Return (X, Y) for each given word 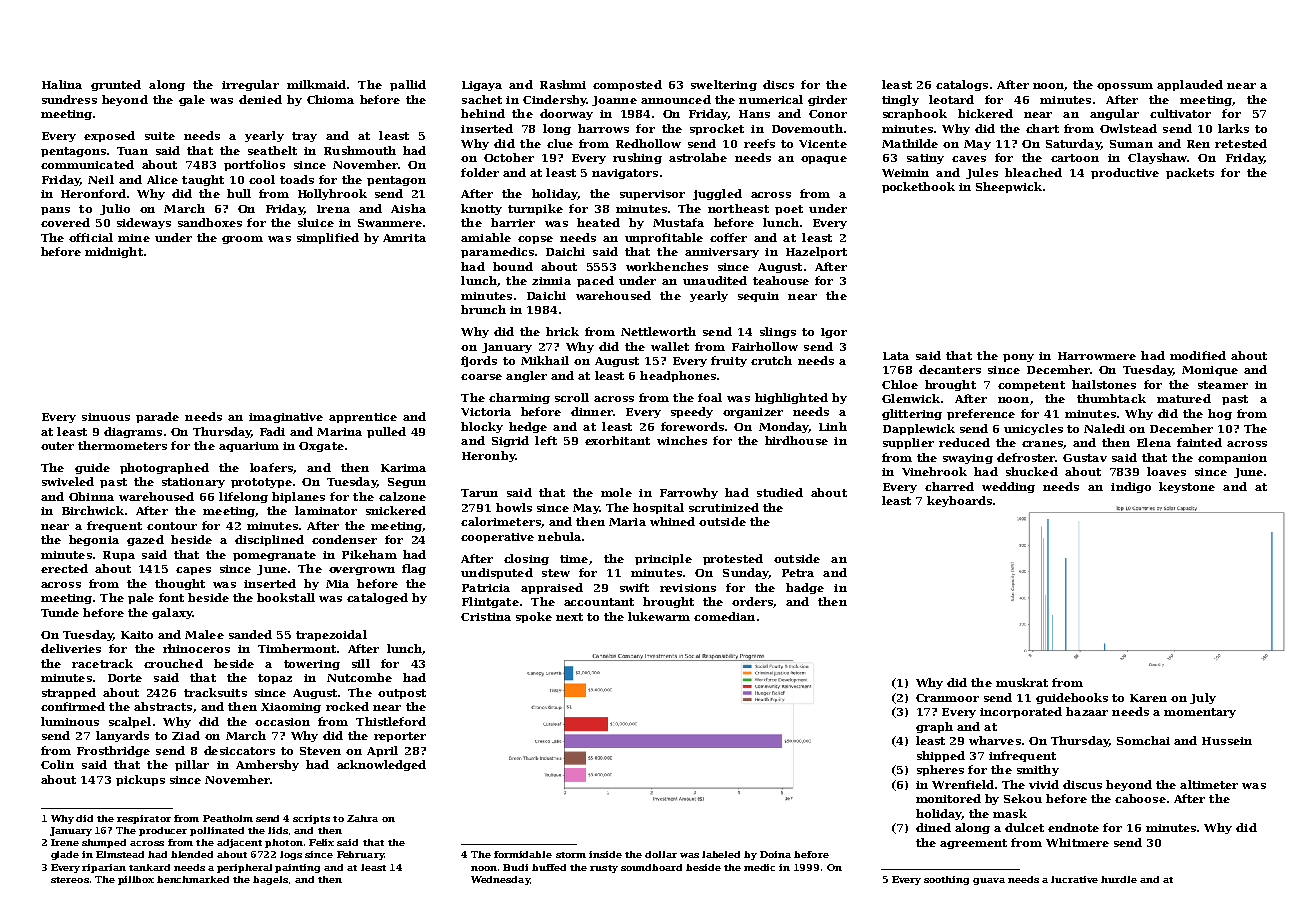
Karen (1148, 698)
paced (595, 281)
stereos (70, 880)
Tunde (60, 612)
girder (827, 100)
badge (805, 588)
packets (1190, 173)
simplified (328, 238)
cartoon (1075, 158)
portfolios (254, 165)
